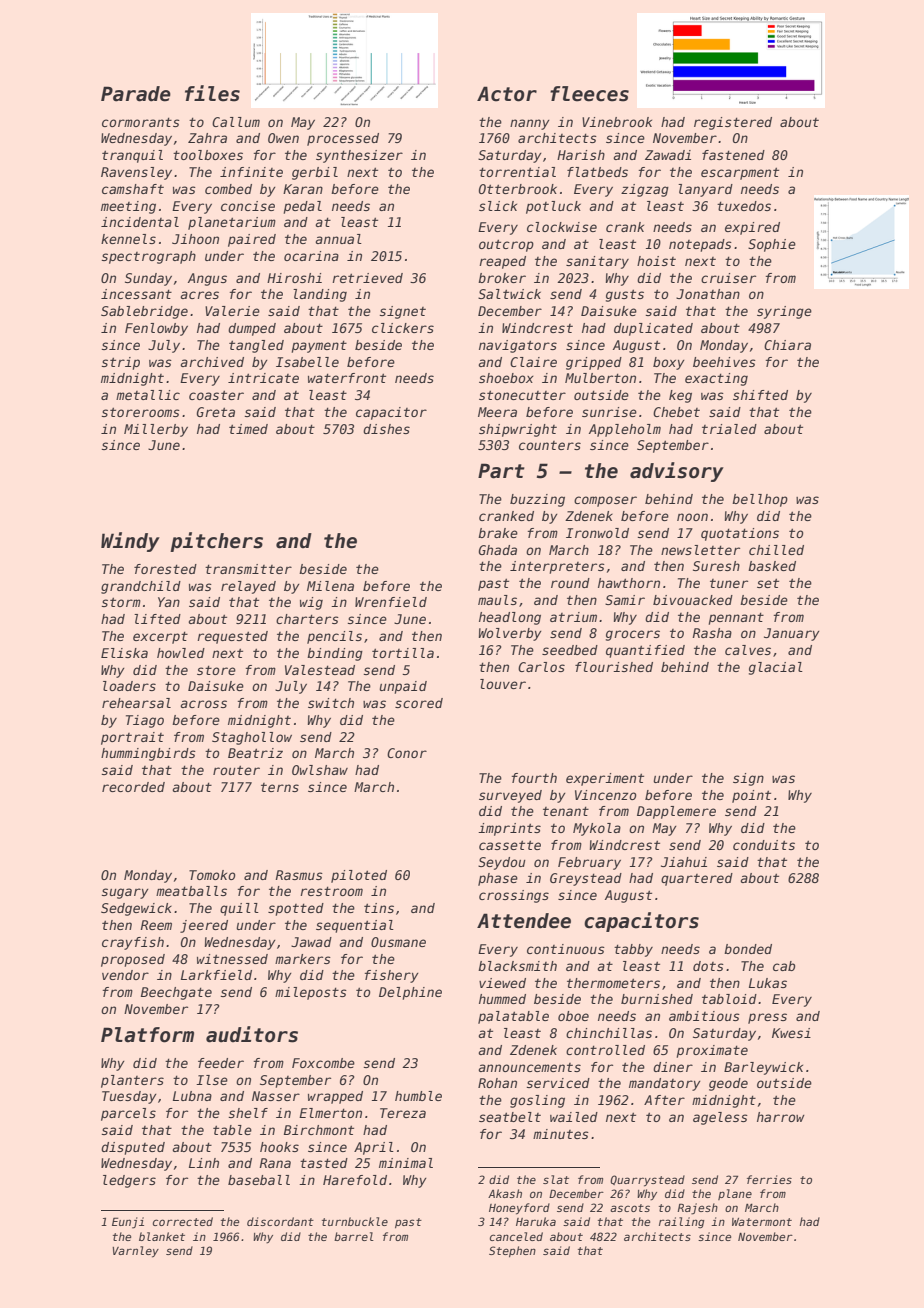  I want to click on Seydou, so click(502, 863).
